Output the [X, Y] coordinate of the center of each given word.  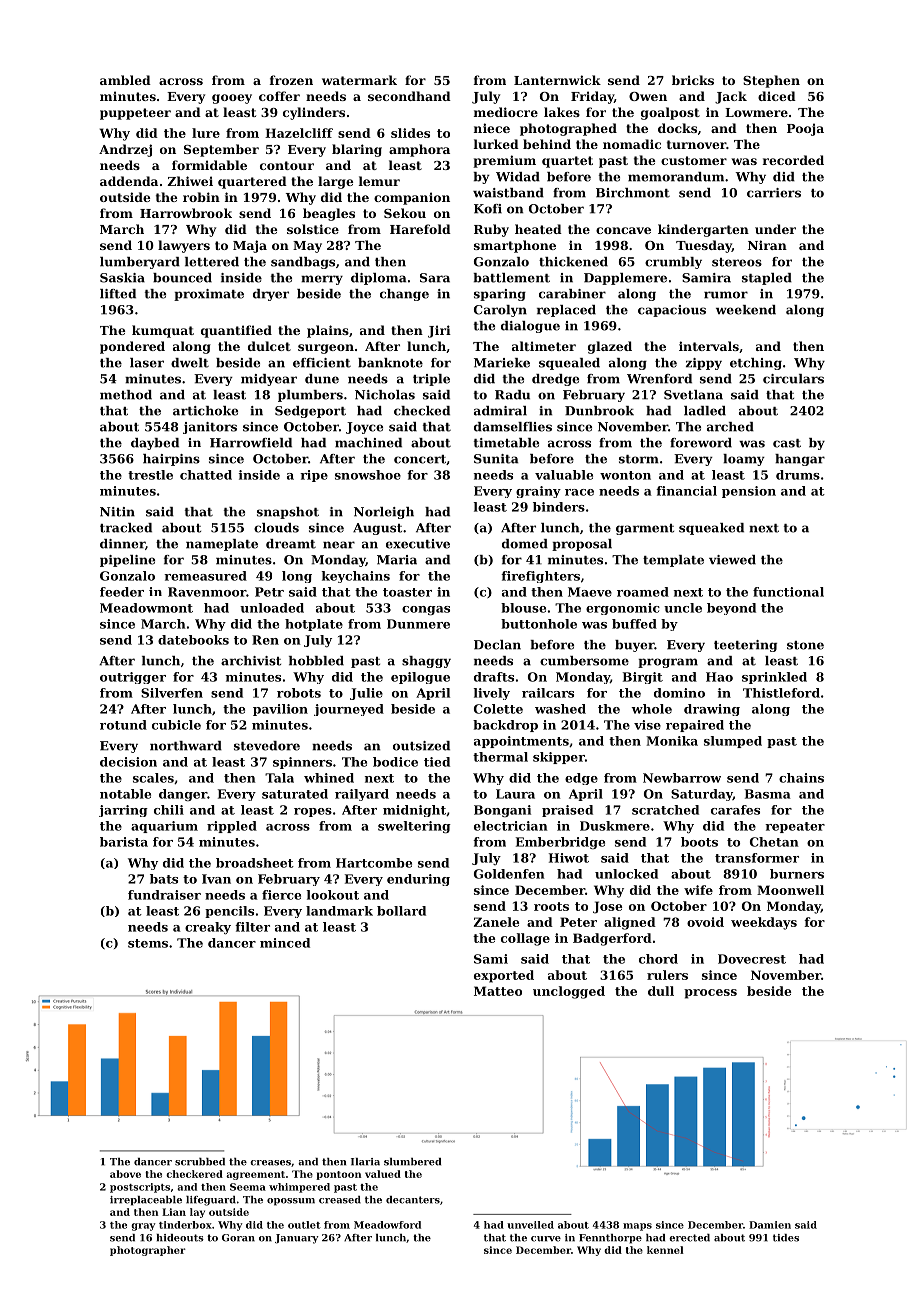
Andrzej [125, 150]
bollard [401, 911]
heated [538, 229]
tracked [126, 528]
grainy [538, 492]
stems [148, 943]
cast [787, 443]
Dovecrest [752, 959]
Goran [238, 1238]
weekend [746, 310]
